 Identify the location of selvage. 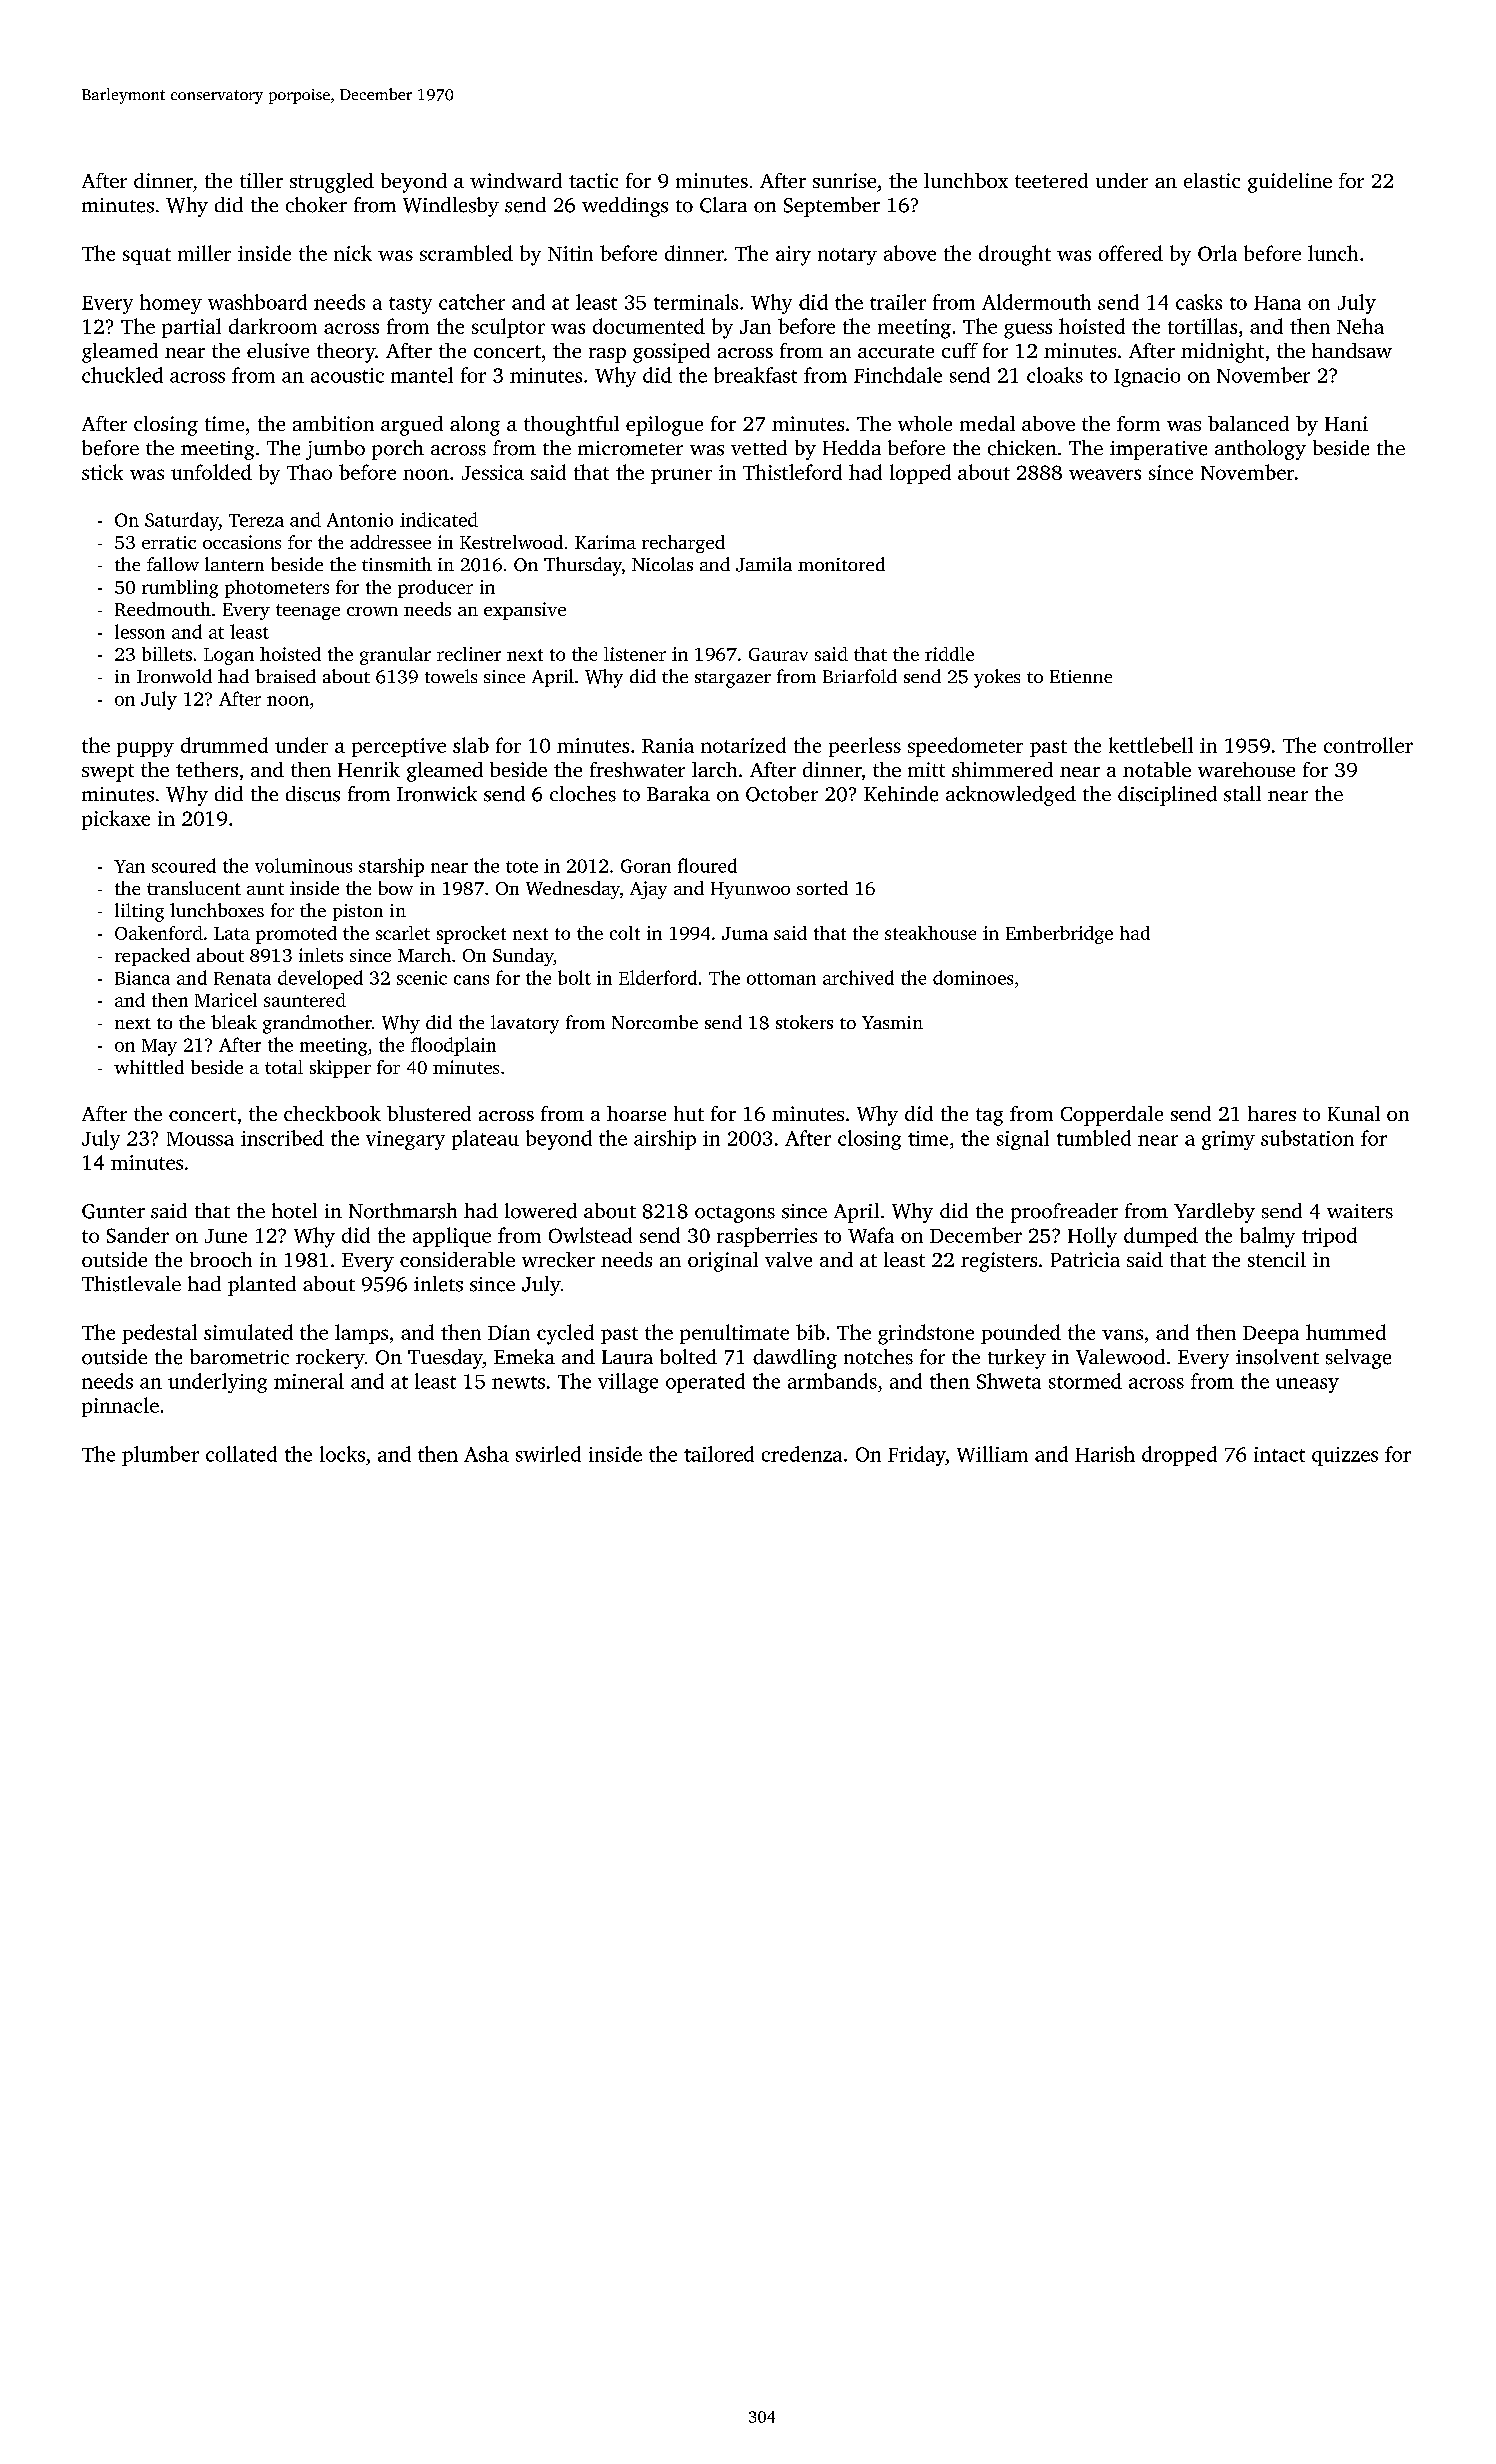
(1358, 1359).
